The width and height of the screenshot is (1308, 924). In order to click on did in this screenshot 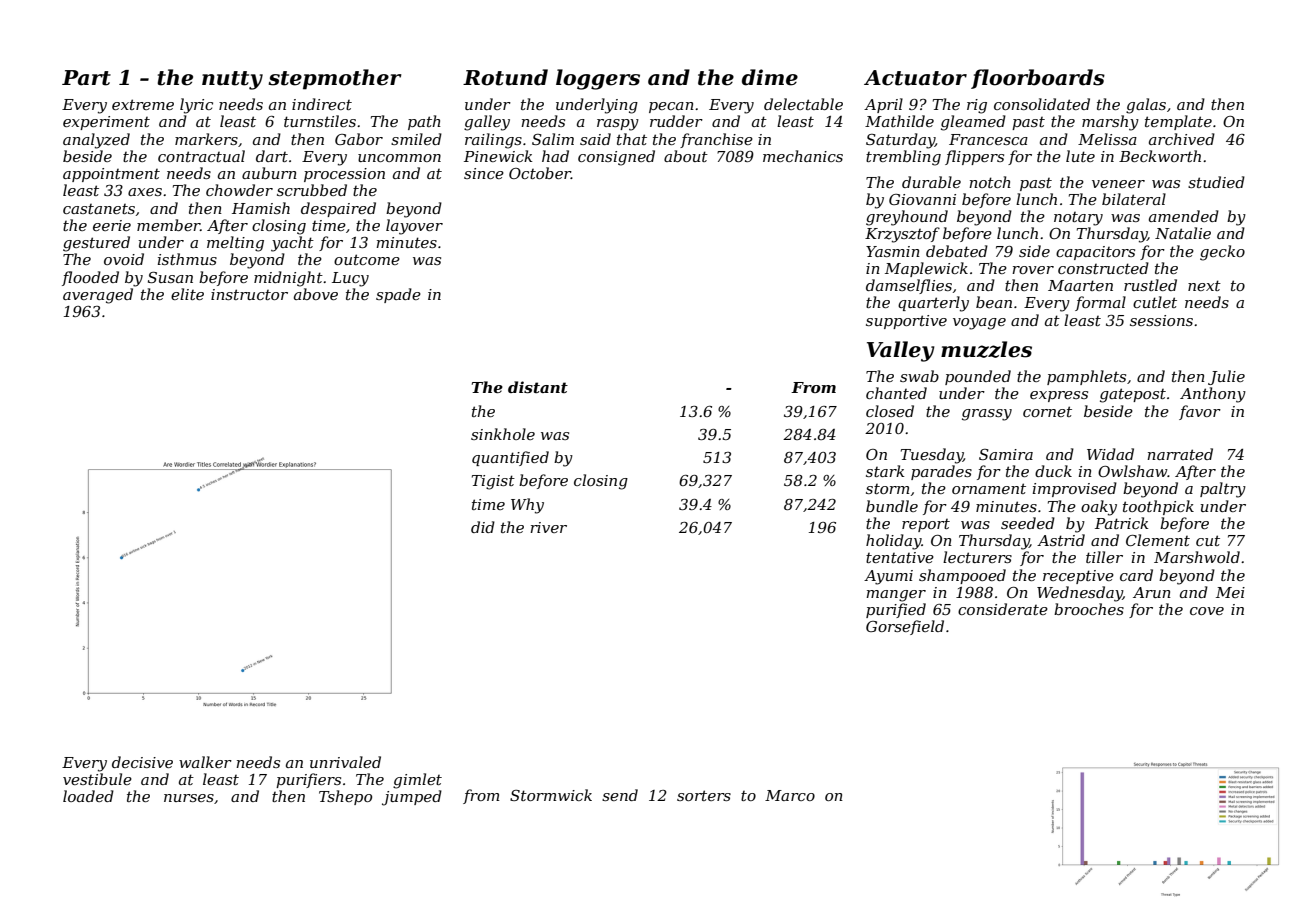, I will do `click(483, 527)`.
